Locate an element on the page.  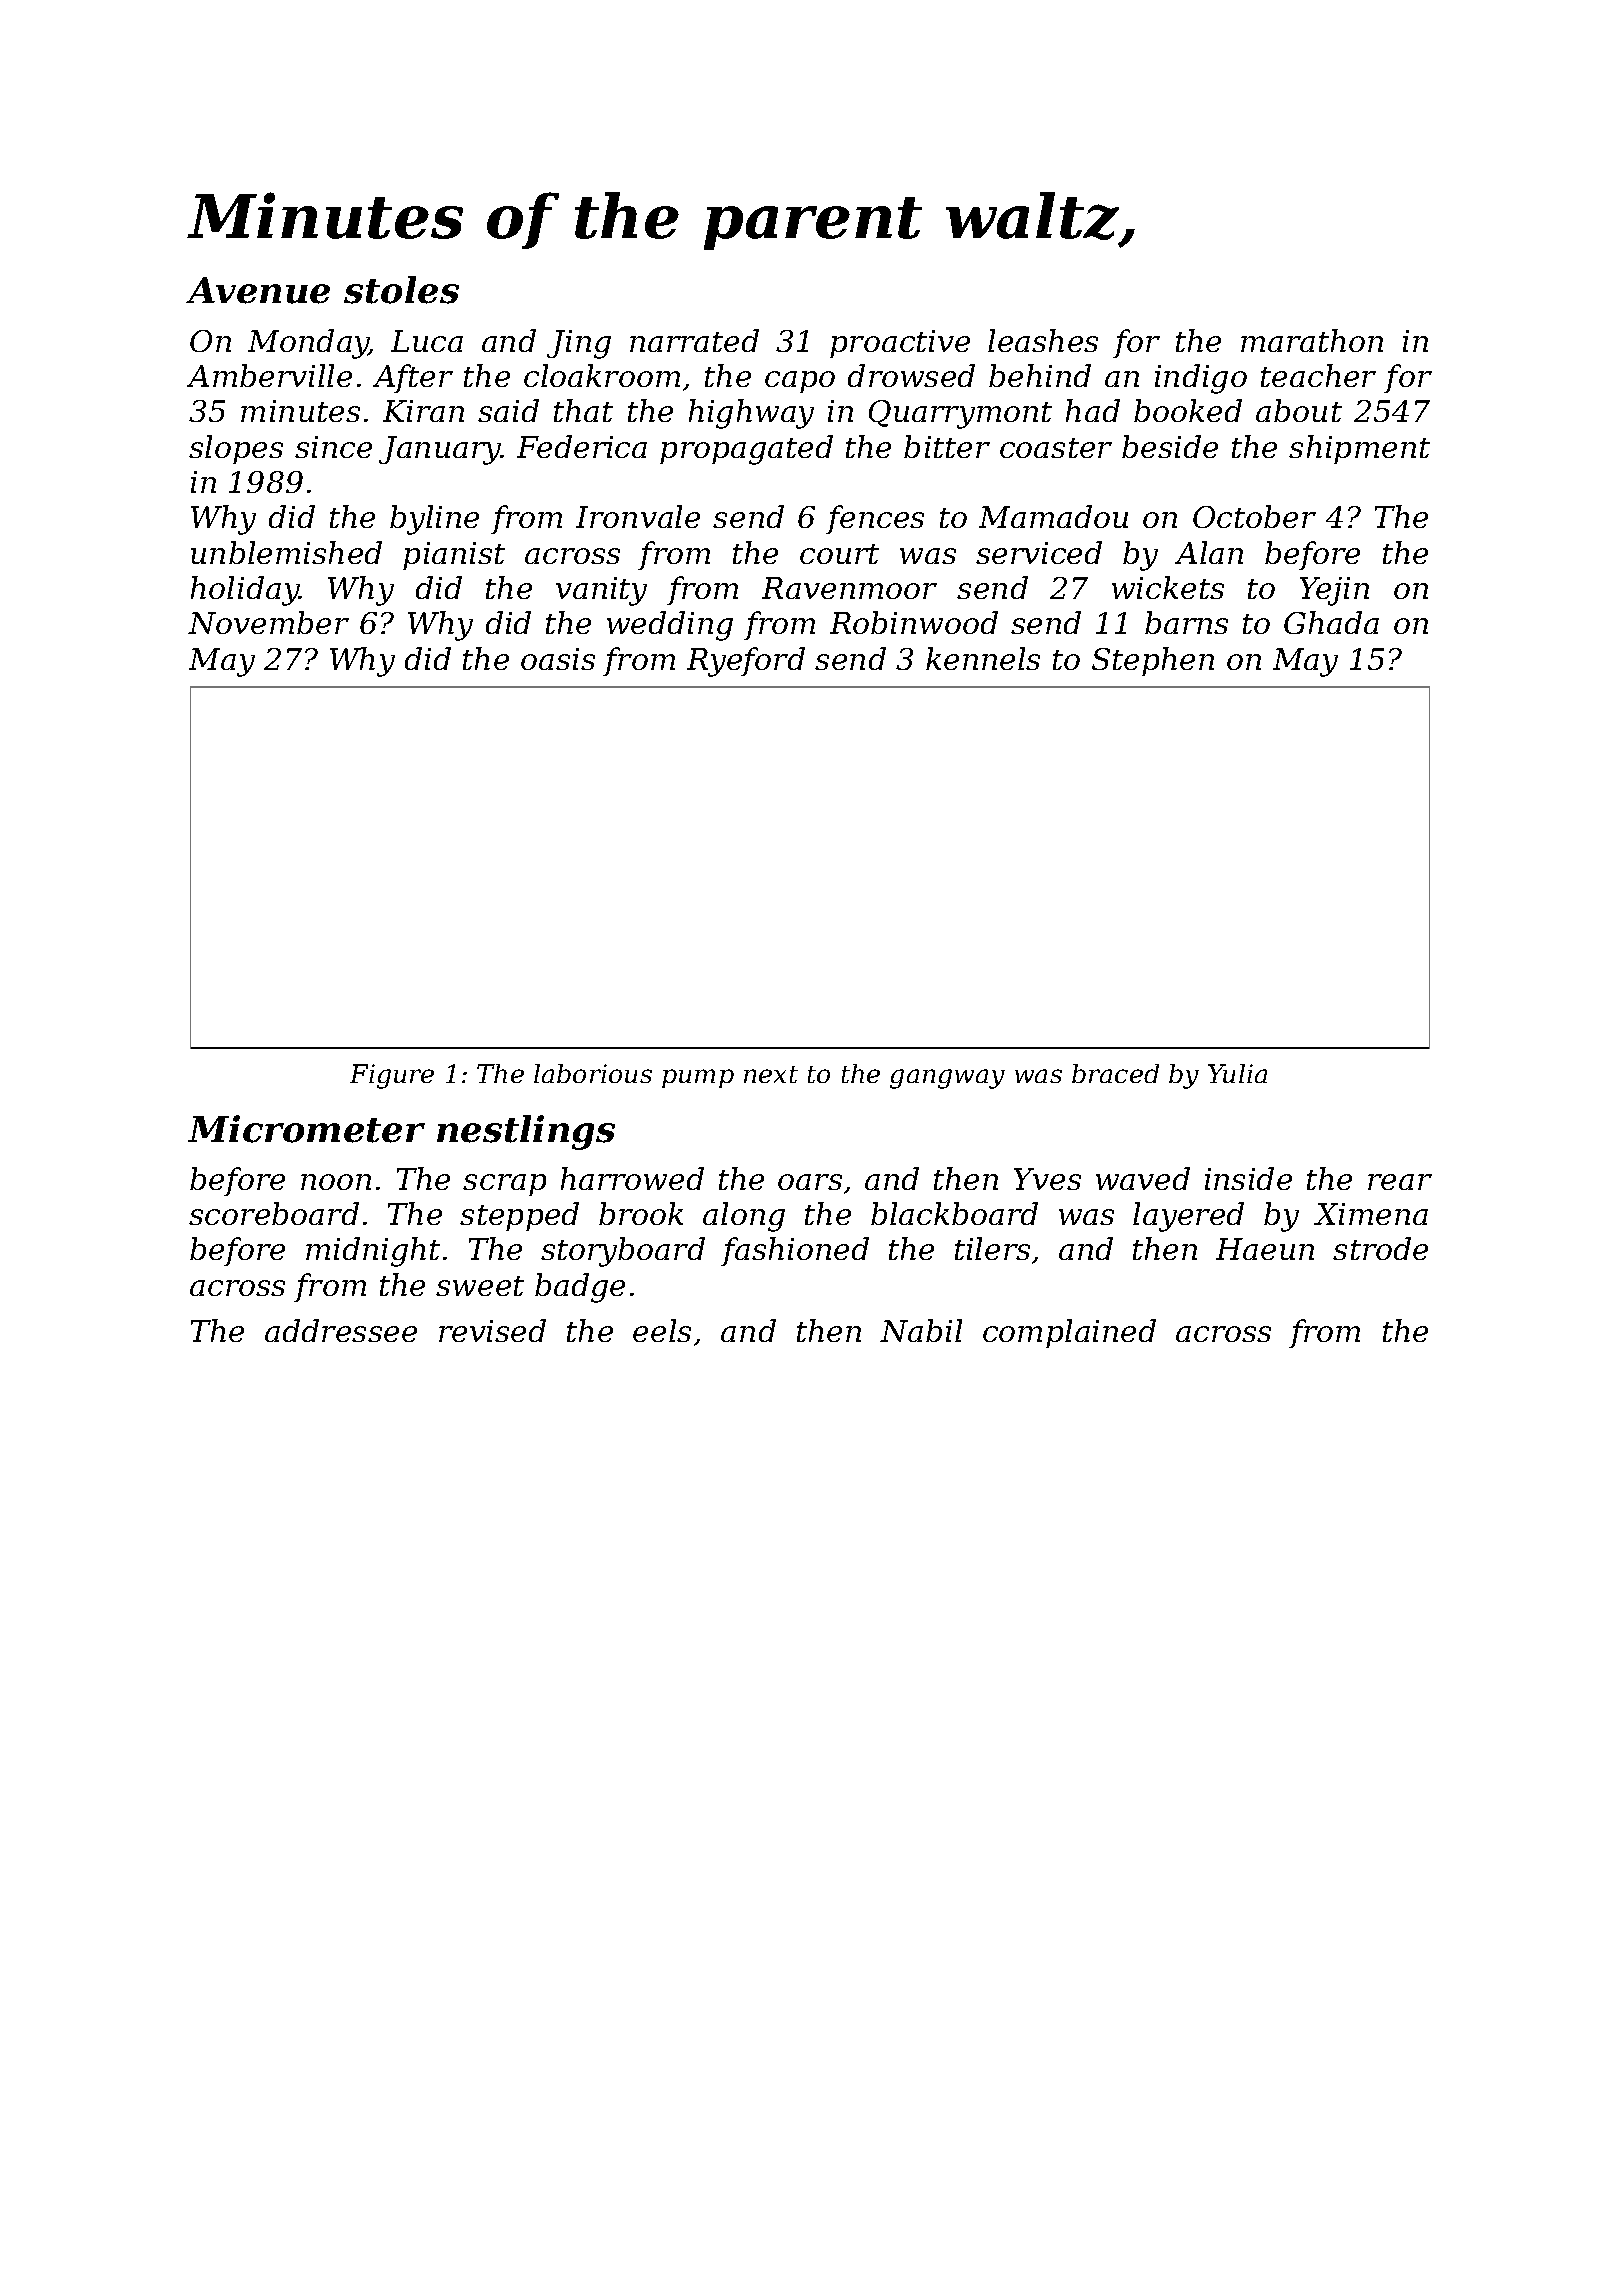
marathon is located at coordinates (1312, 340).
